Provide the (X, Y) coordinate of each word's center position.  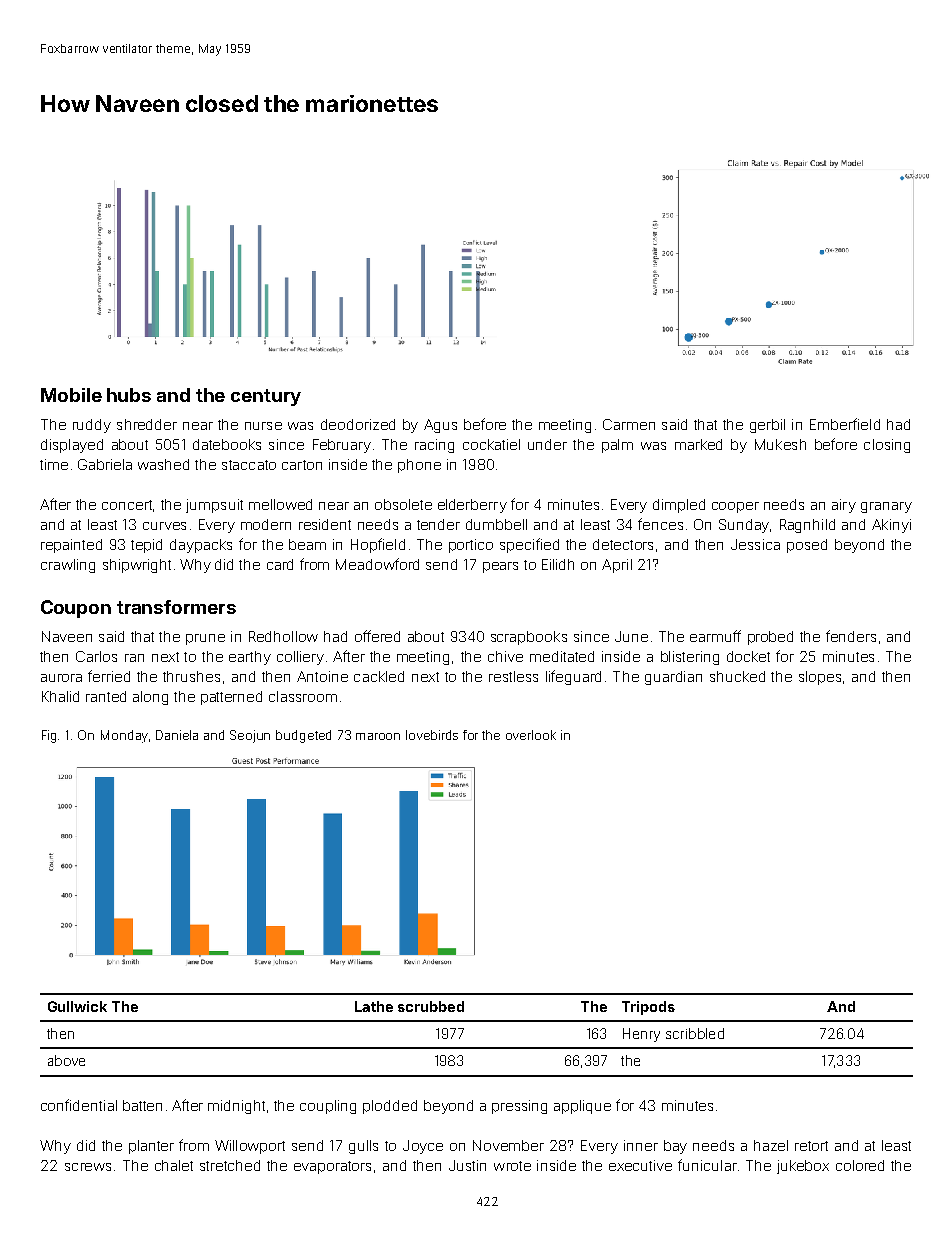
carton (302, 465)
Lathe (374, 1006)
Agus (440, 426)
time (54, 464)
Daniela (177, 735)
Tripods (648, 1008)
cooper (735, 507)
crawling (68, 566)
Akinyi (891, 526)
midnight (236, 1107)
